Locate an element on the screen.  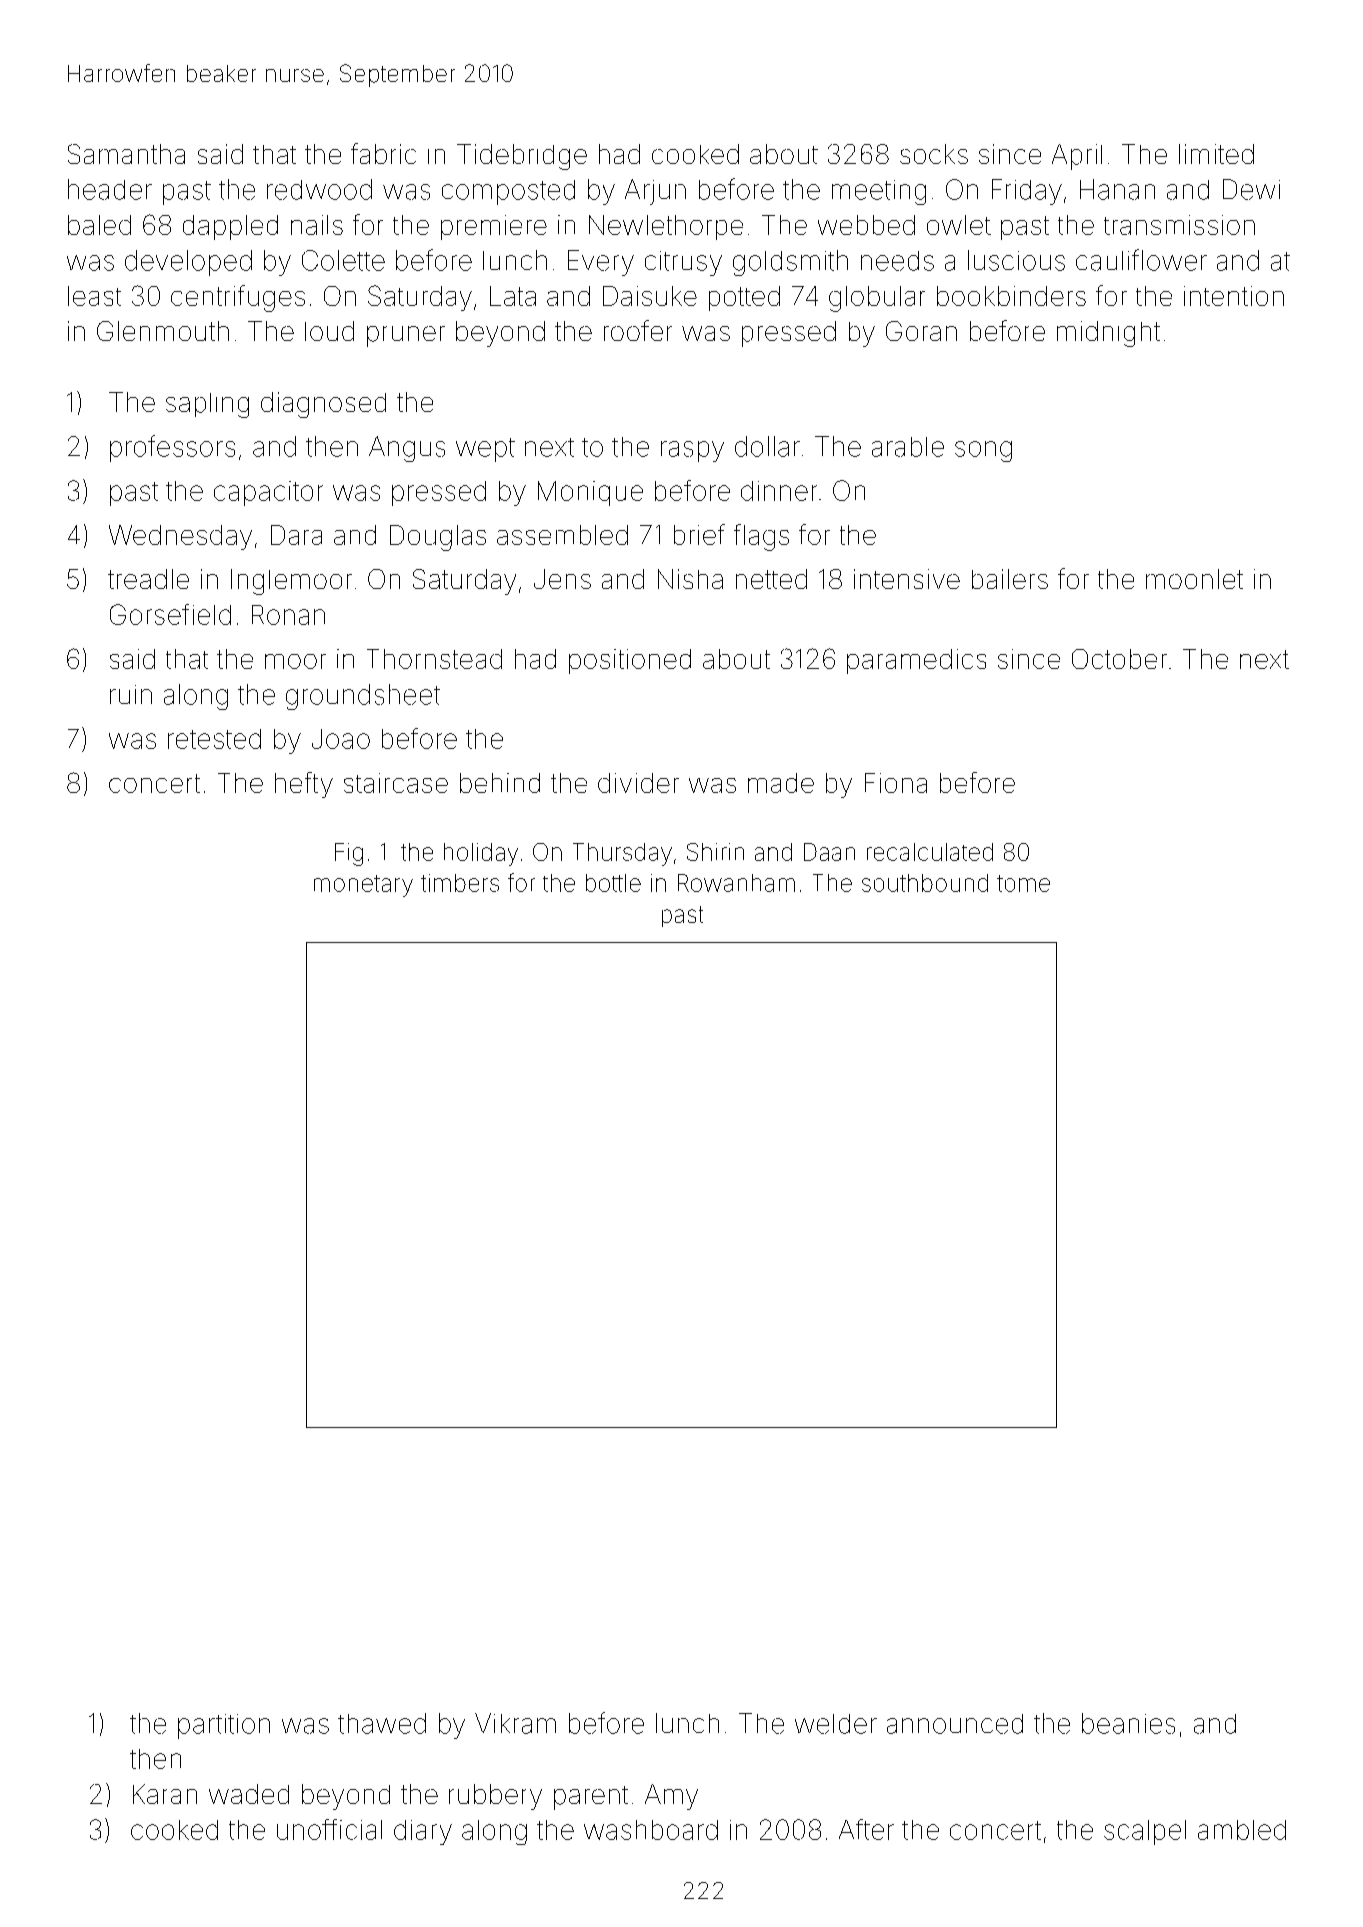
treadle is located at coordinates (148, 579).
